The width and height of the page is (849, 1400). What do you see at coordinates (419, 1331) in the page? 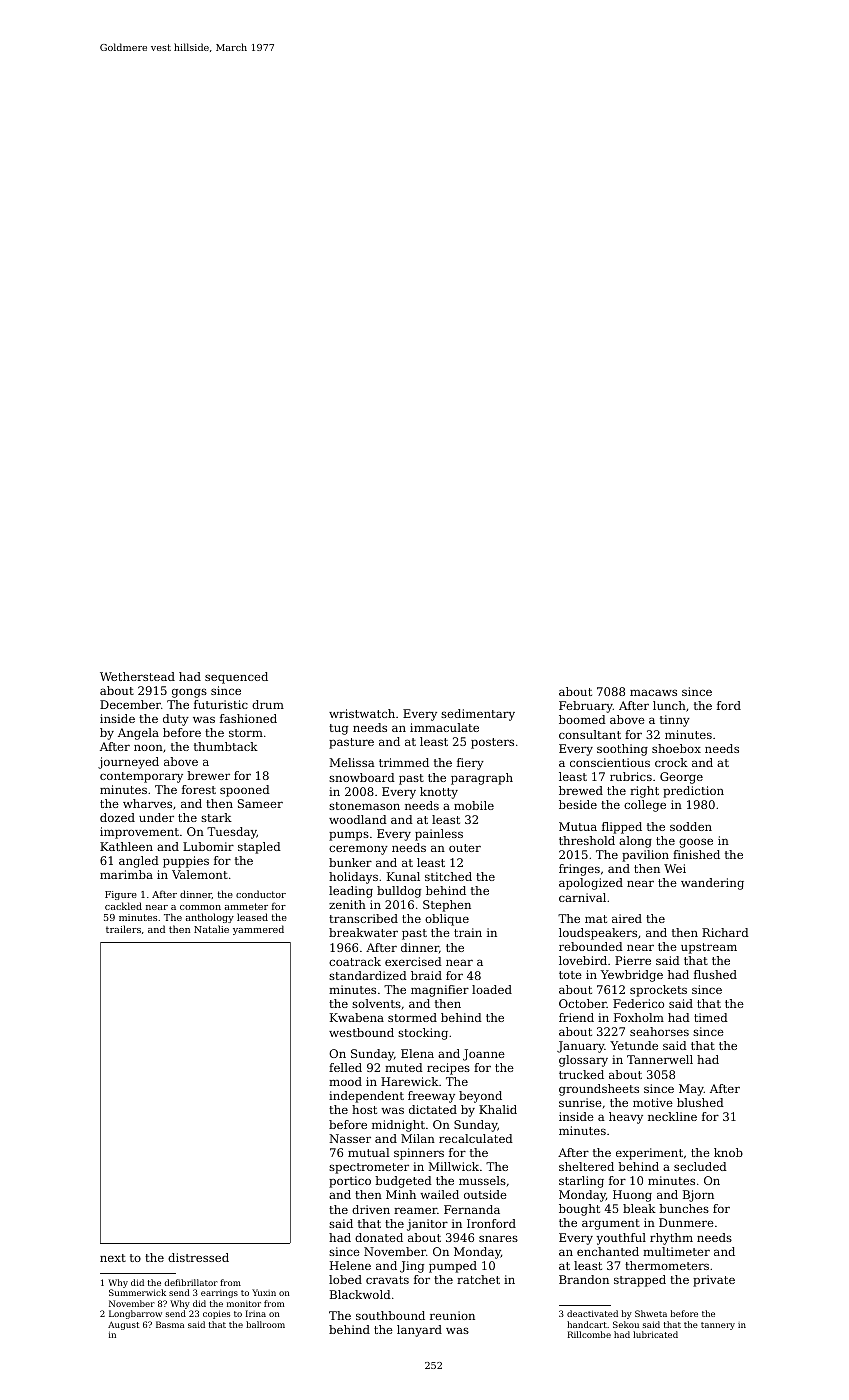
I see `lanyard` at bounding box center [419, 1331].
